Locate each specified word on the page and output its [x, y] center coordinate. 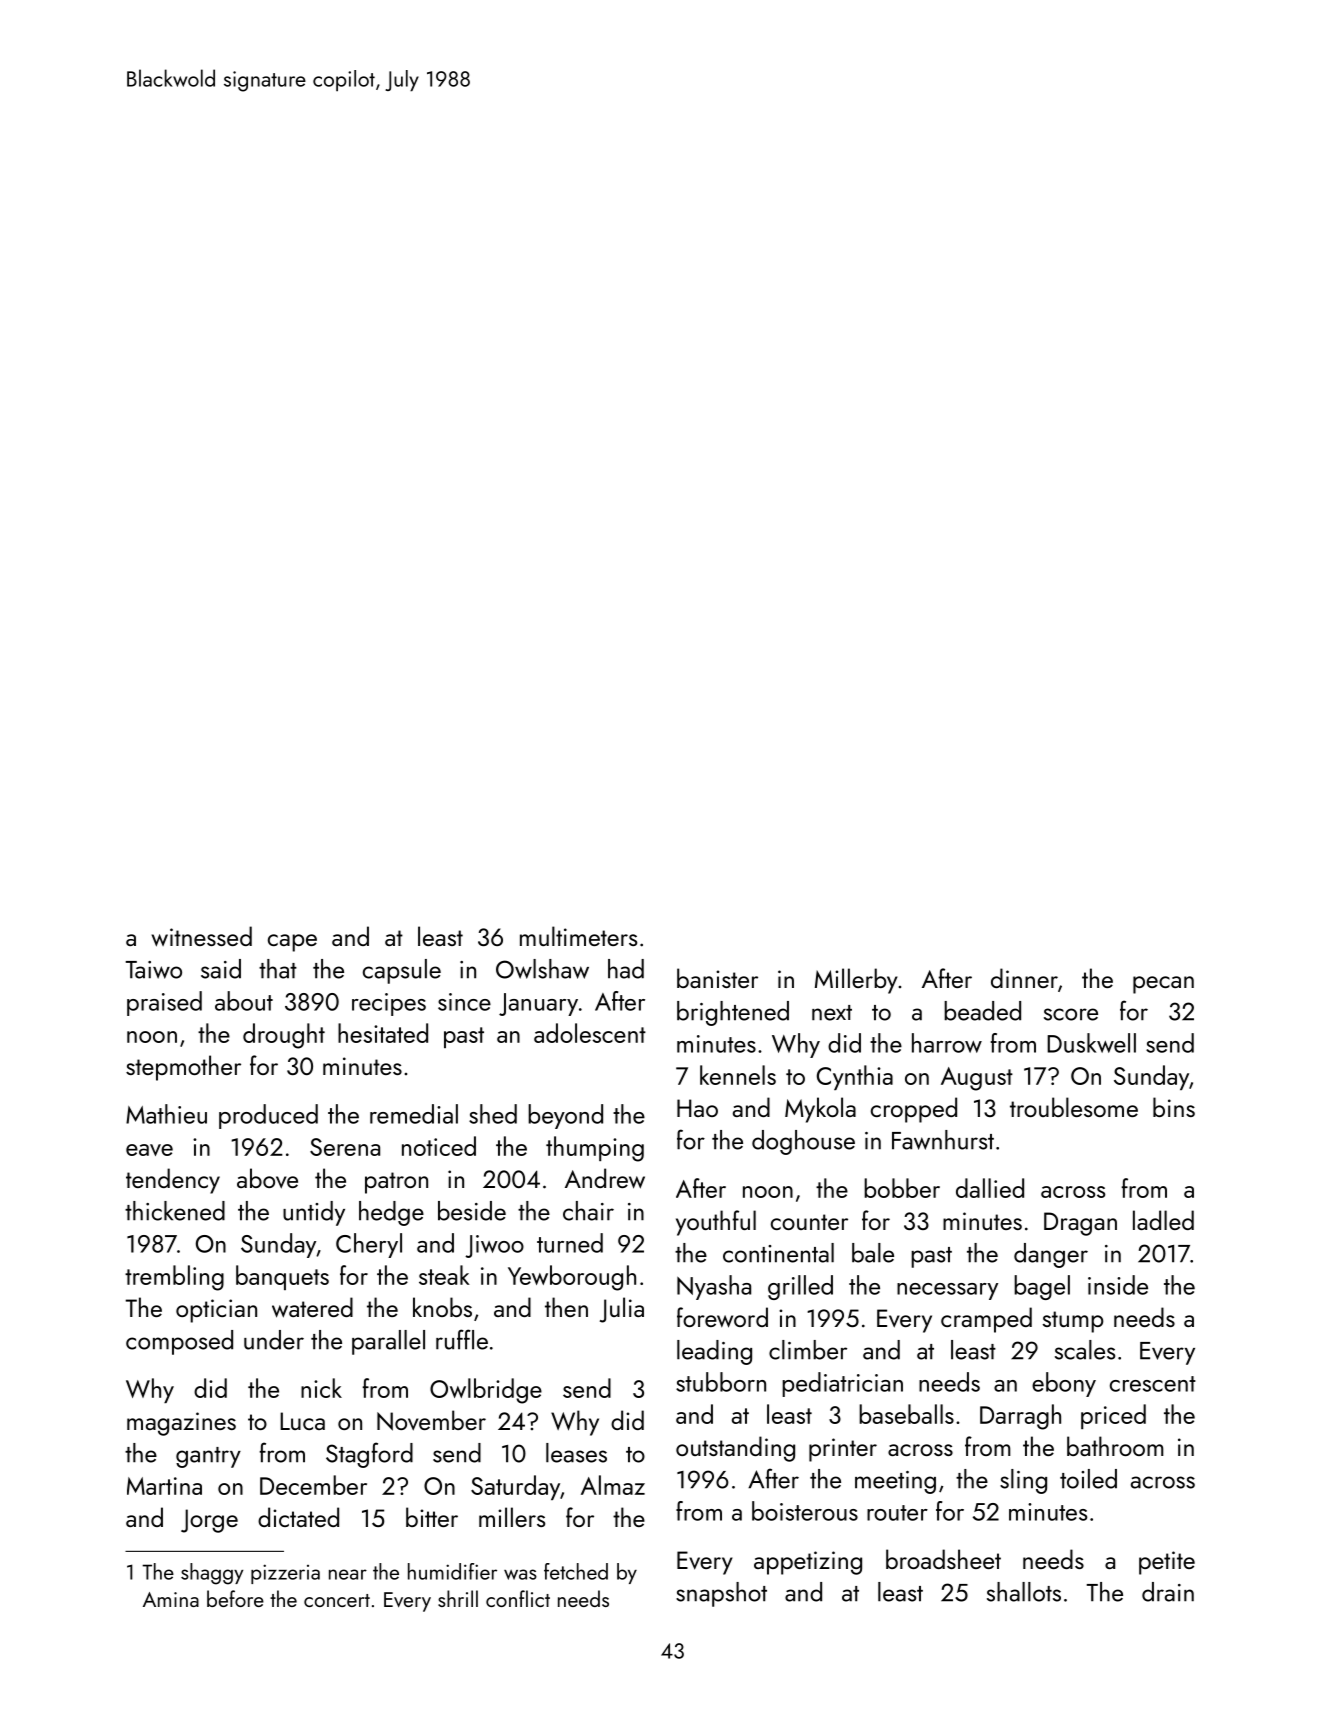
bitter [432, 1517]
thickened [175, 1211]
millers [512, 1517]
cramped [986, 1320]
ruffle [462, 1339]
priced [1113, 1416]
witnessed [201, 936]
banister [717, 978]
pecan [1163, 985]
